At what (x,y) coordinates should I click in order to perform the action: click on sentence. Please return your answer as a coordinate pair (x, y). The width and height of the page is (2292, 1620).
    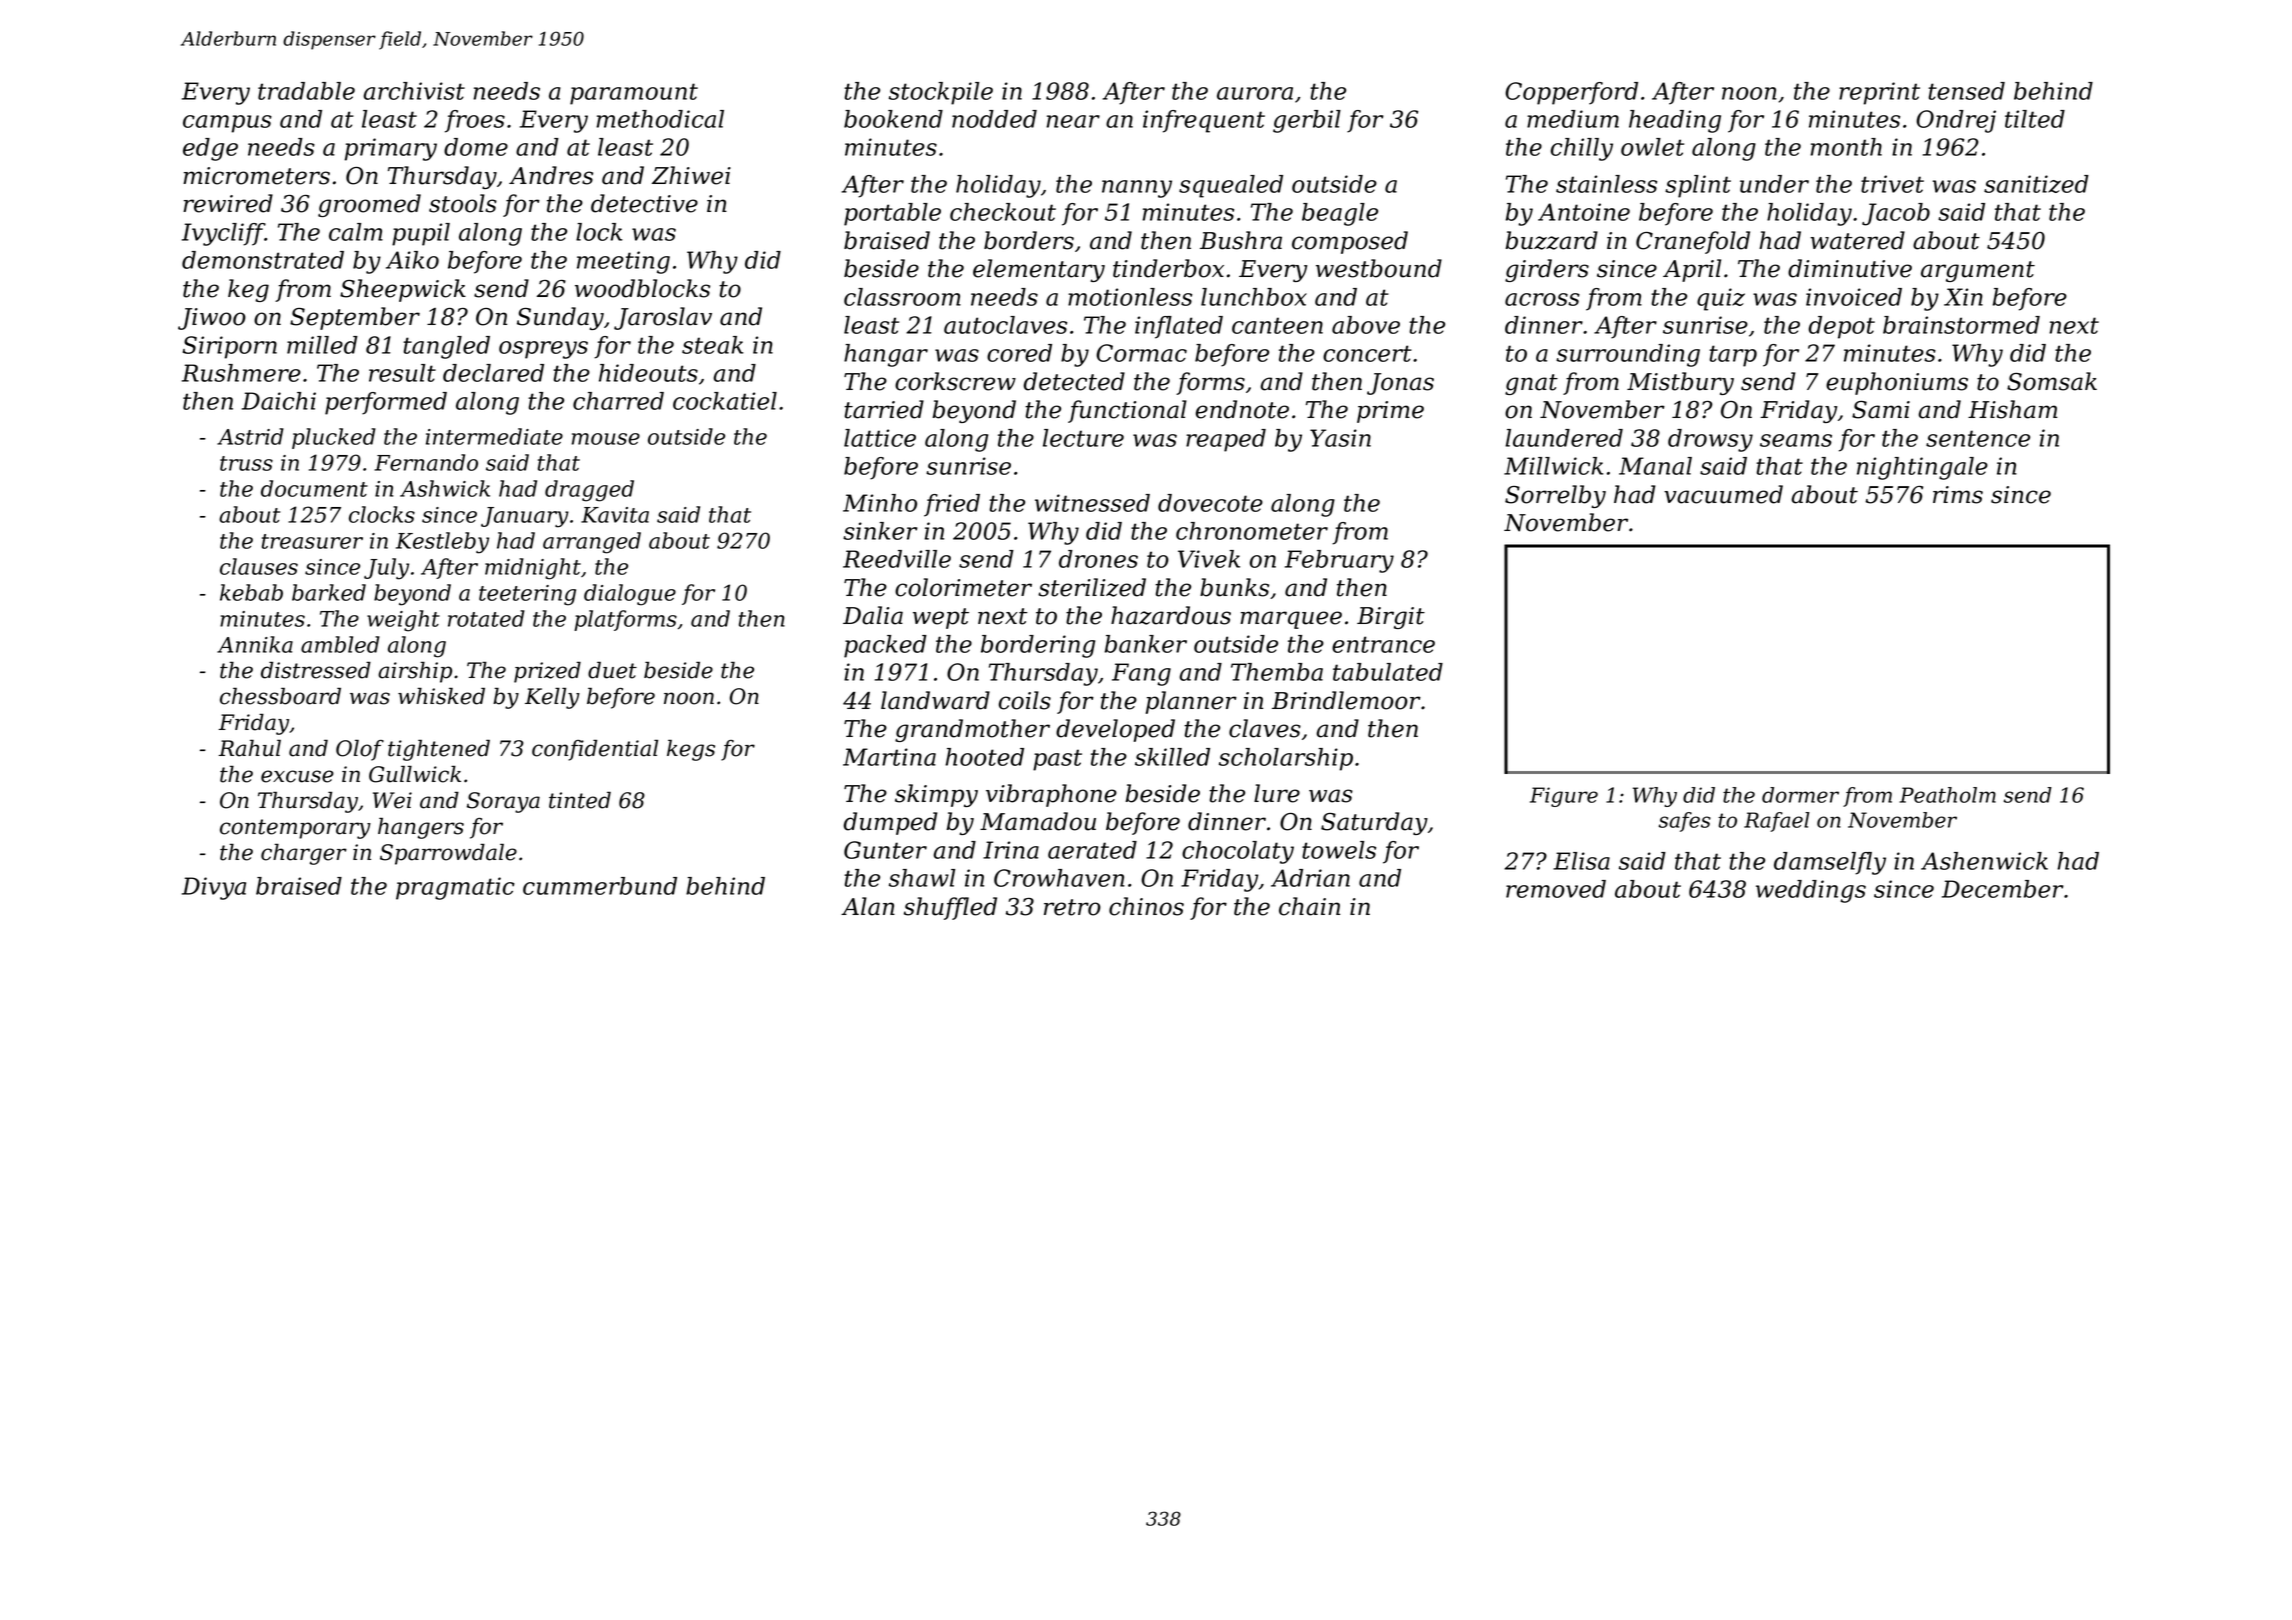
    Looking at the image, I should click on (1978, 438).
